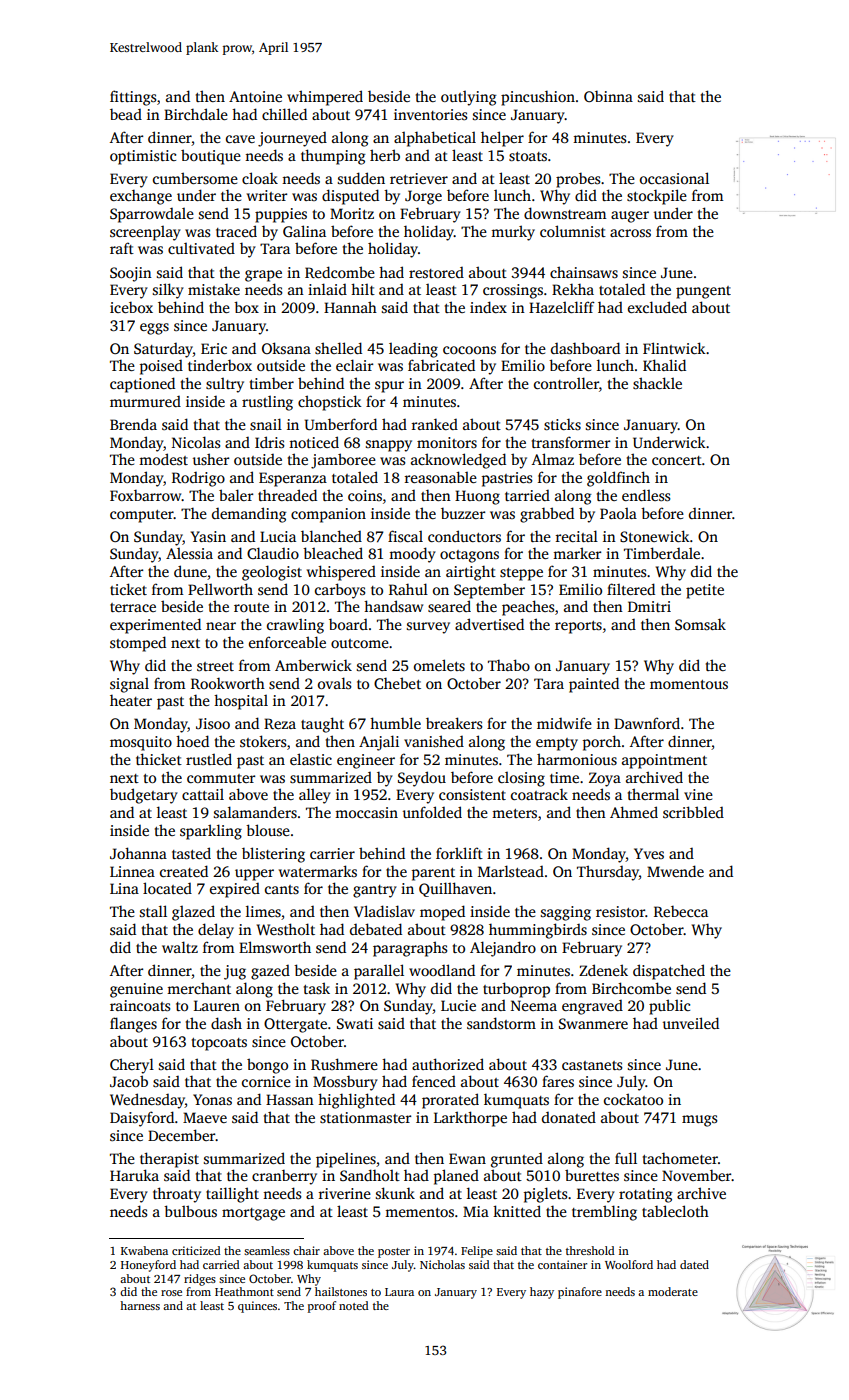 This image has height=1400, width=849. What do you see at coordinates (469, 98) in the image?
I see `outlying` at bounding box center [469, 98].
